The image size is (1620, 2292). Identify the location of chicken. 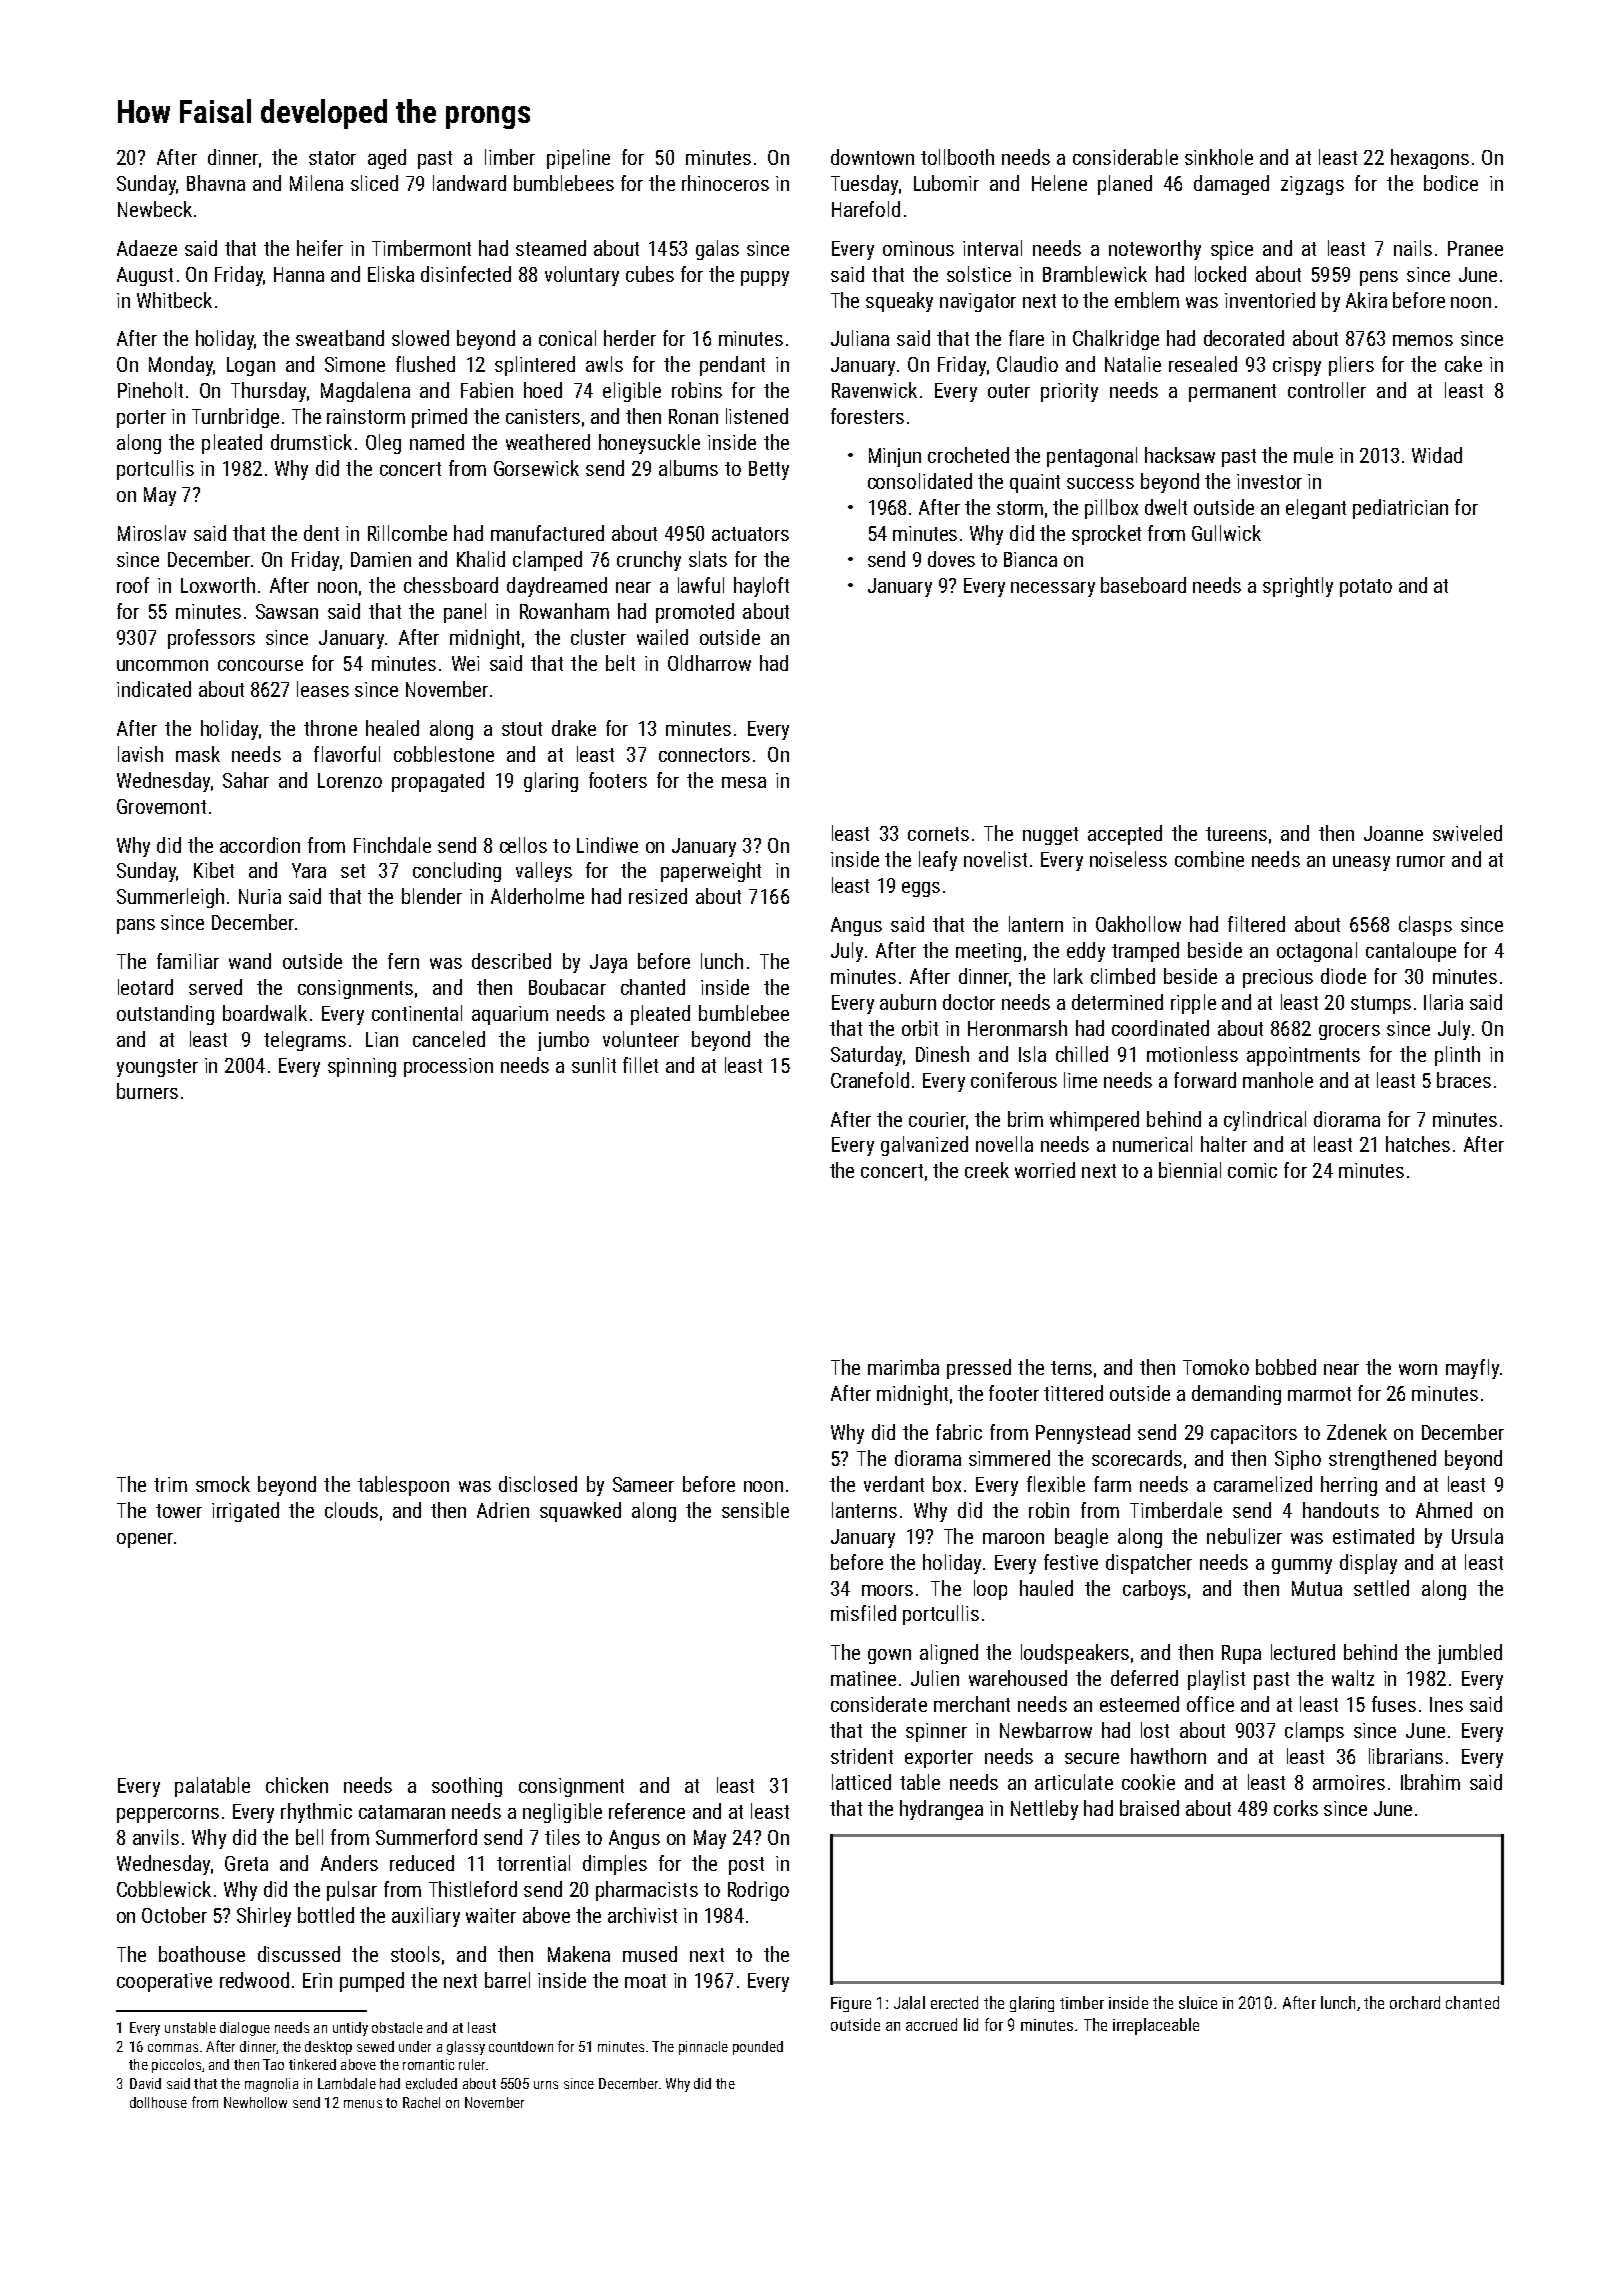
(297, 1785).
